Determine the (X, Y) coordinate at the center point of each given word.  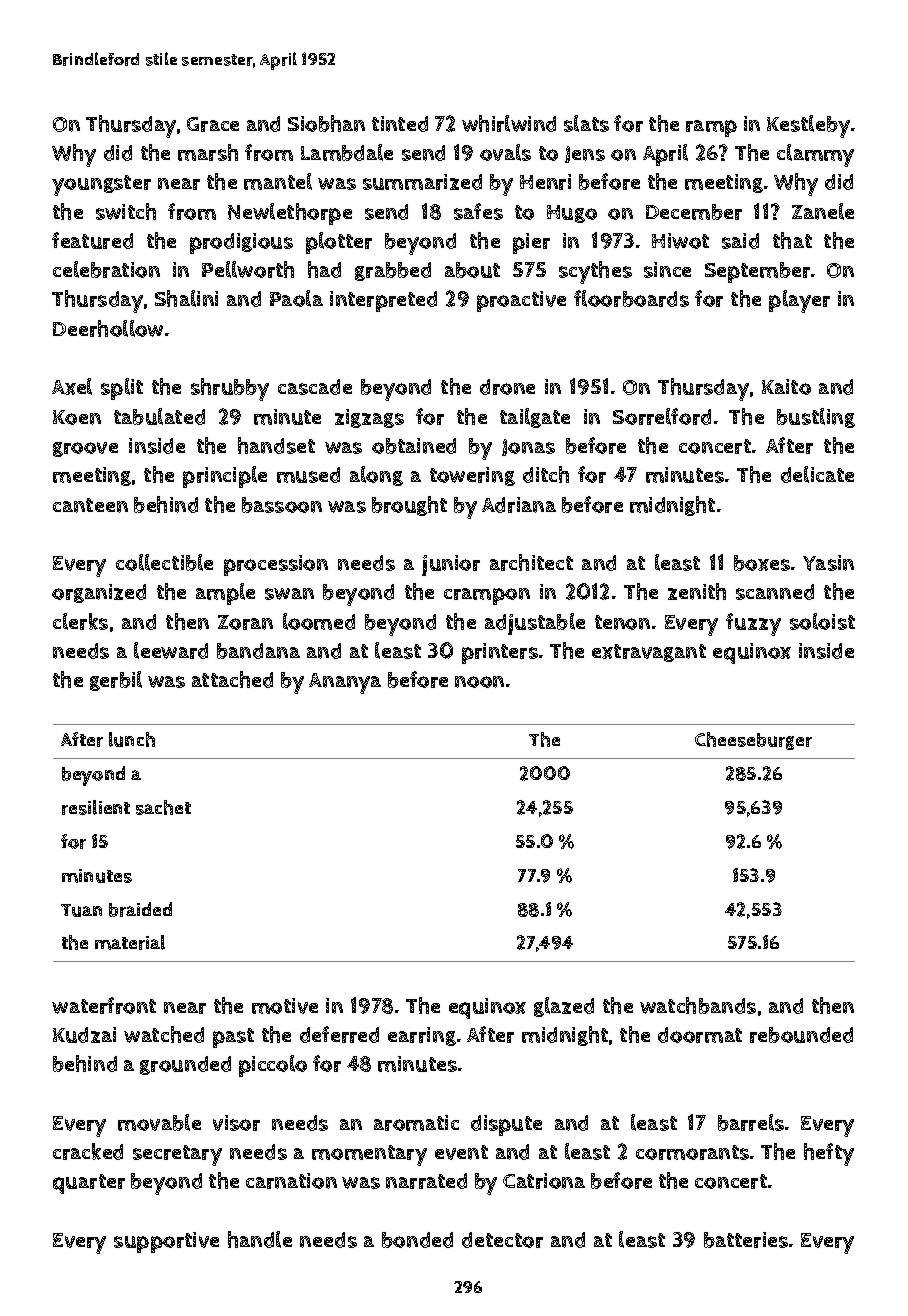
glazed (564, 1007)
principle (225, 477)
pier (531, 243)
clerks (80, 621)
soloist (822, 621)
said (740, 241)
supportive (166, 1242)
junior (451, 565)
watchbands (698, 1005)
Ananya (345, 683)
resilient (96, 807)
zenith (697, 591)
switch (126, 211)
